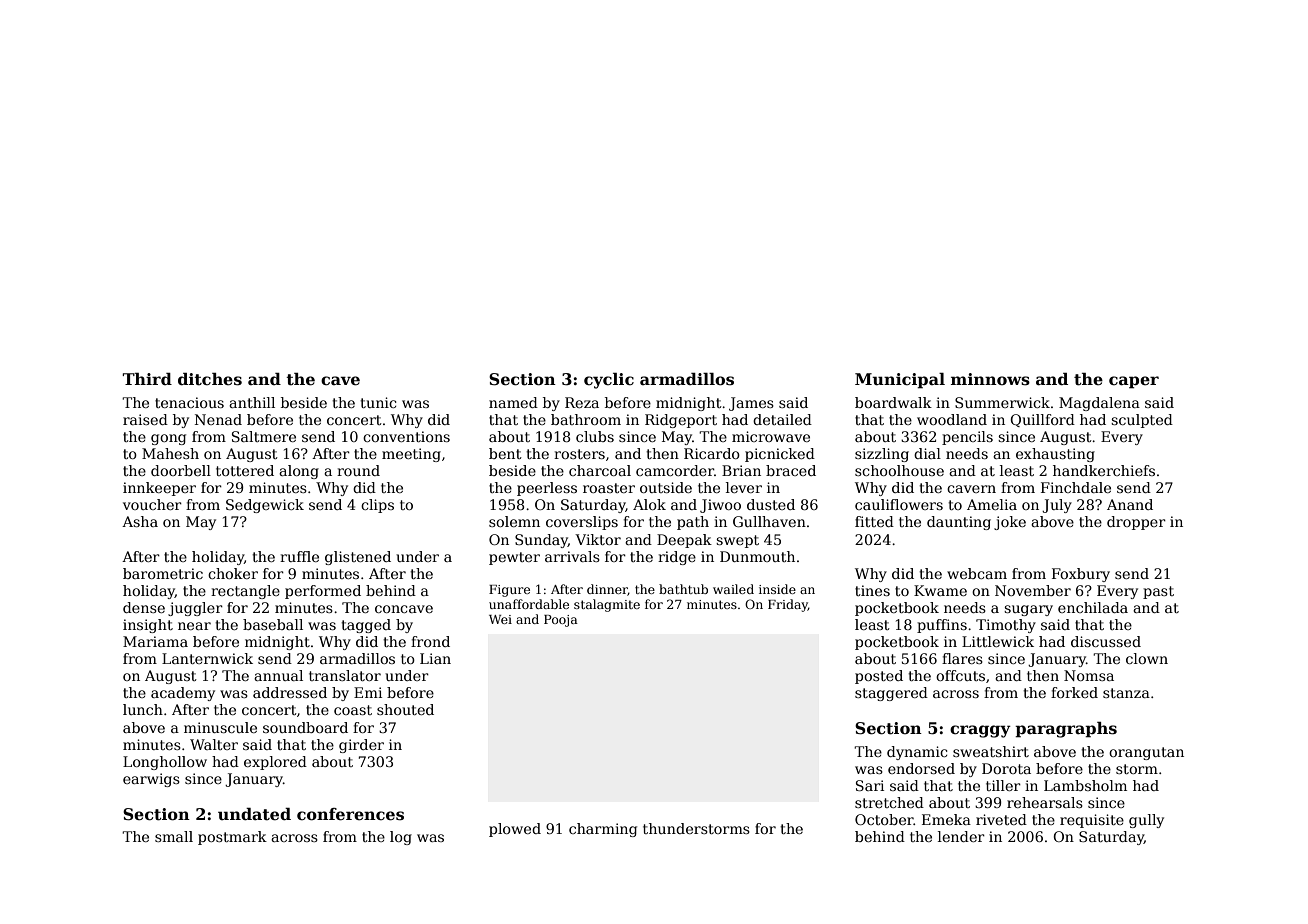 The height and width of the screenshot is (924, 1308). Describe the element at coordinates (405, 709) in the screenshot. I see `shouted` at that location.
